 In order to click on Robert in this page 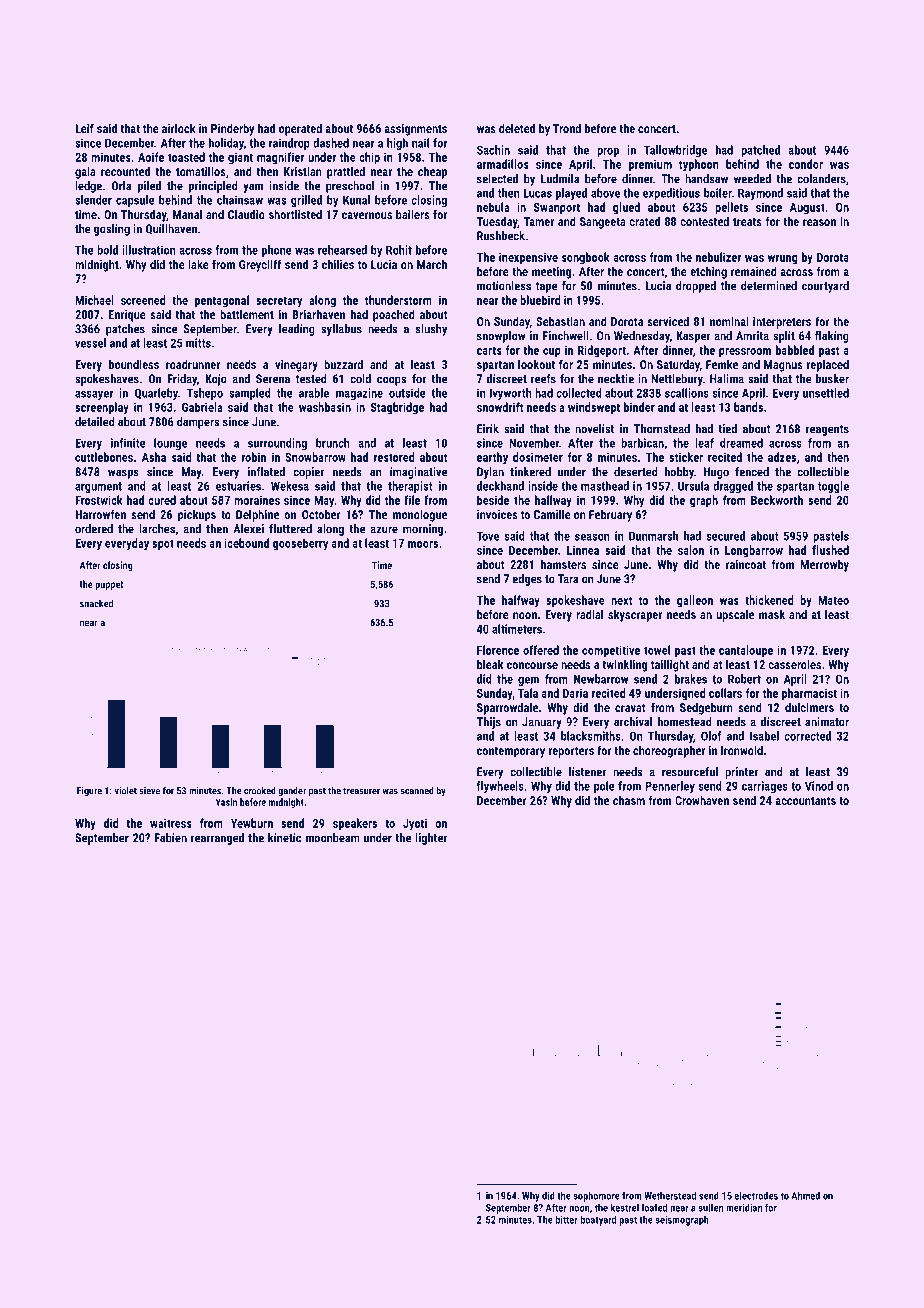, I will do `click(744, 679)`.
